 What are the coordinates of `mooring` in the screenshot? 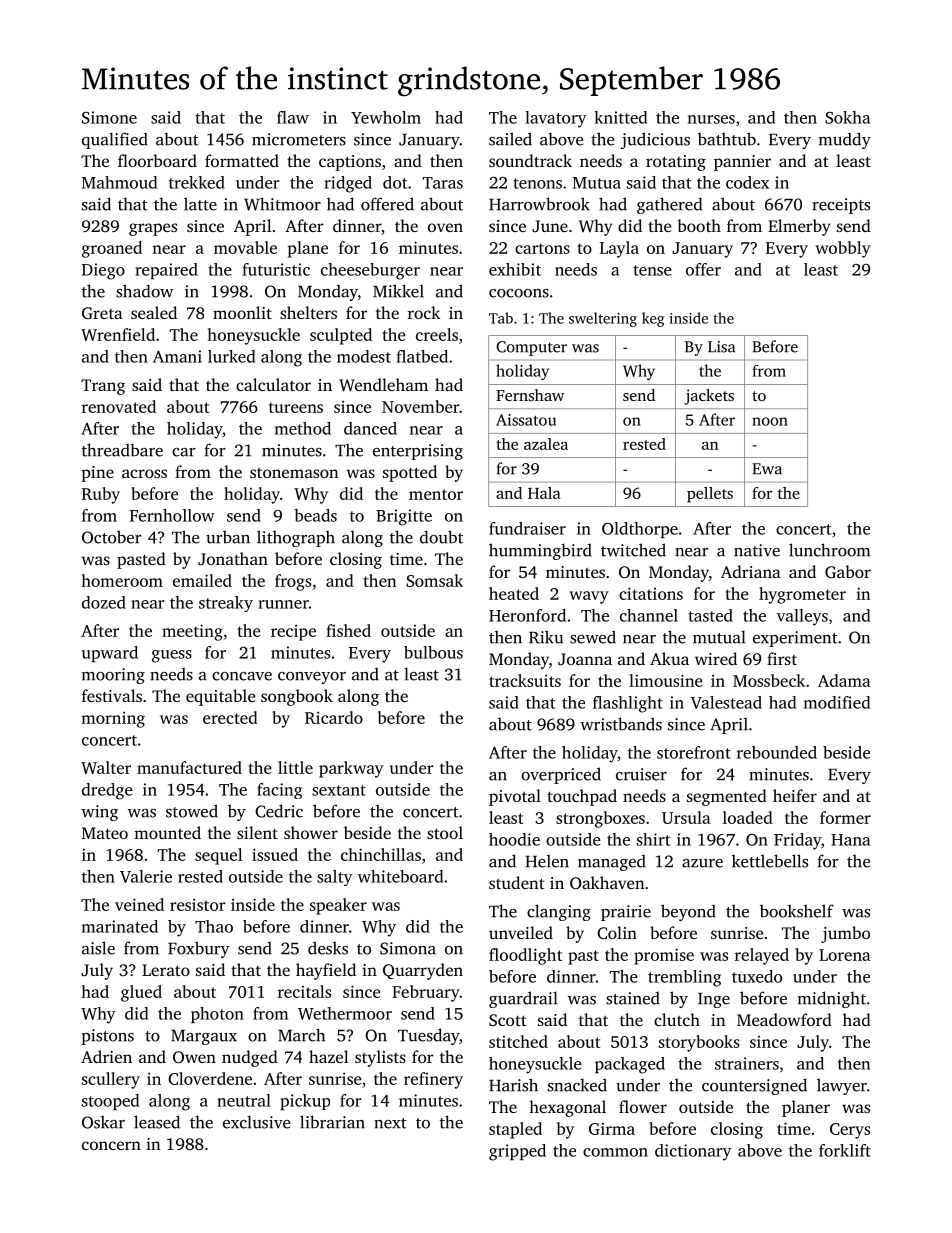 It's located at (113, 676).
